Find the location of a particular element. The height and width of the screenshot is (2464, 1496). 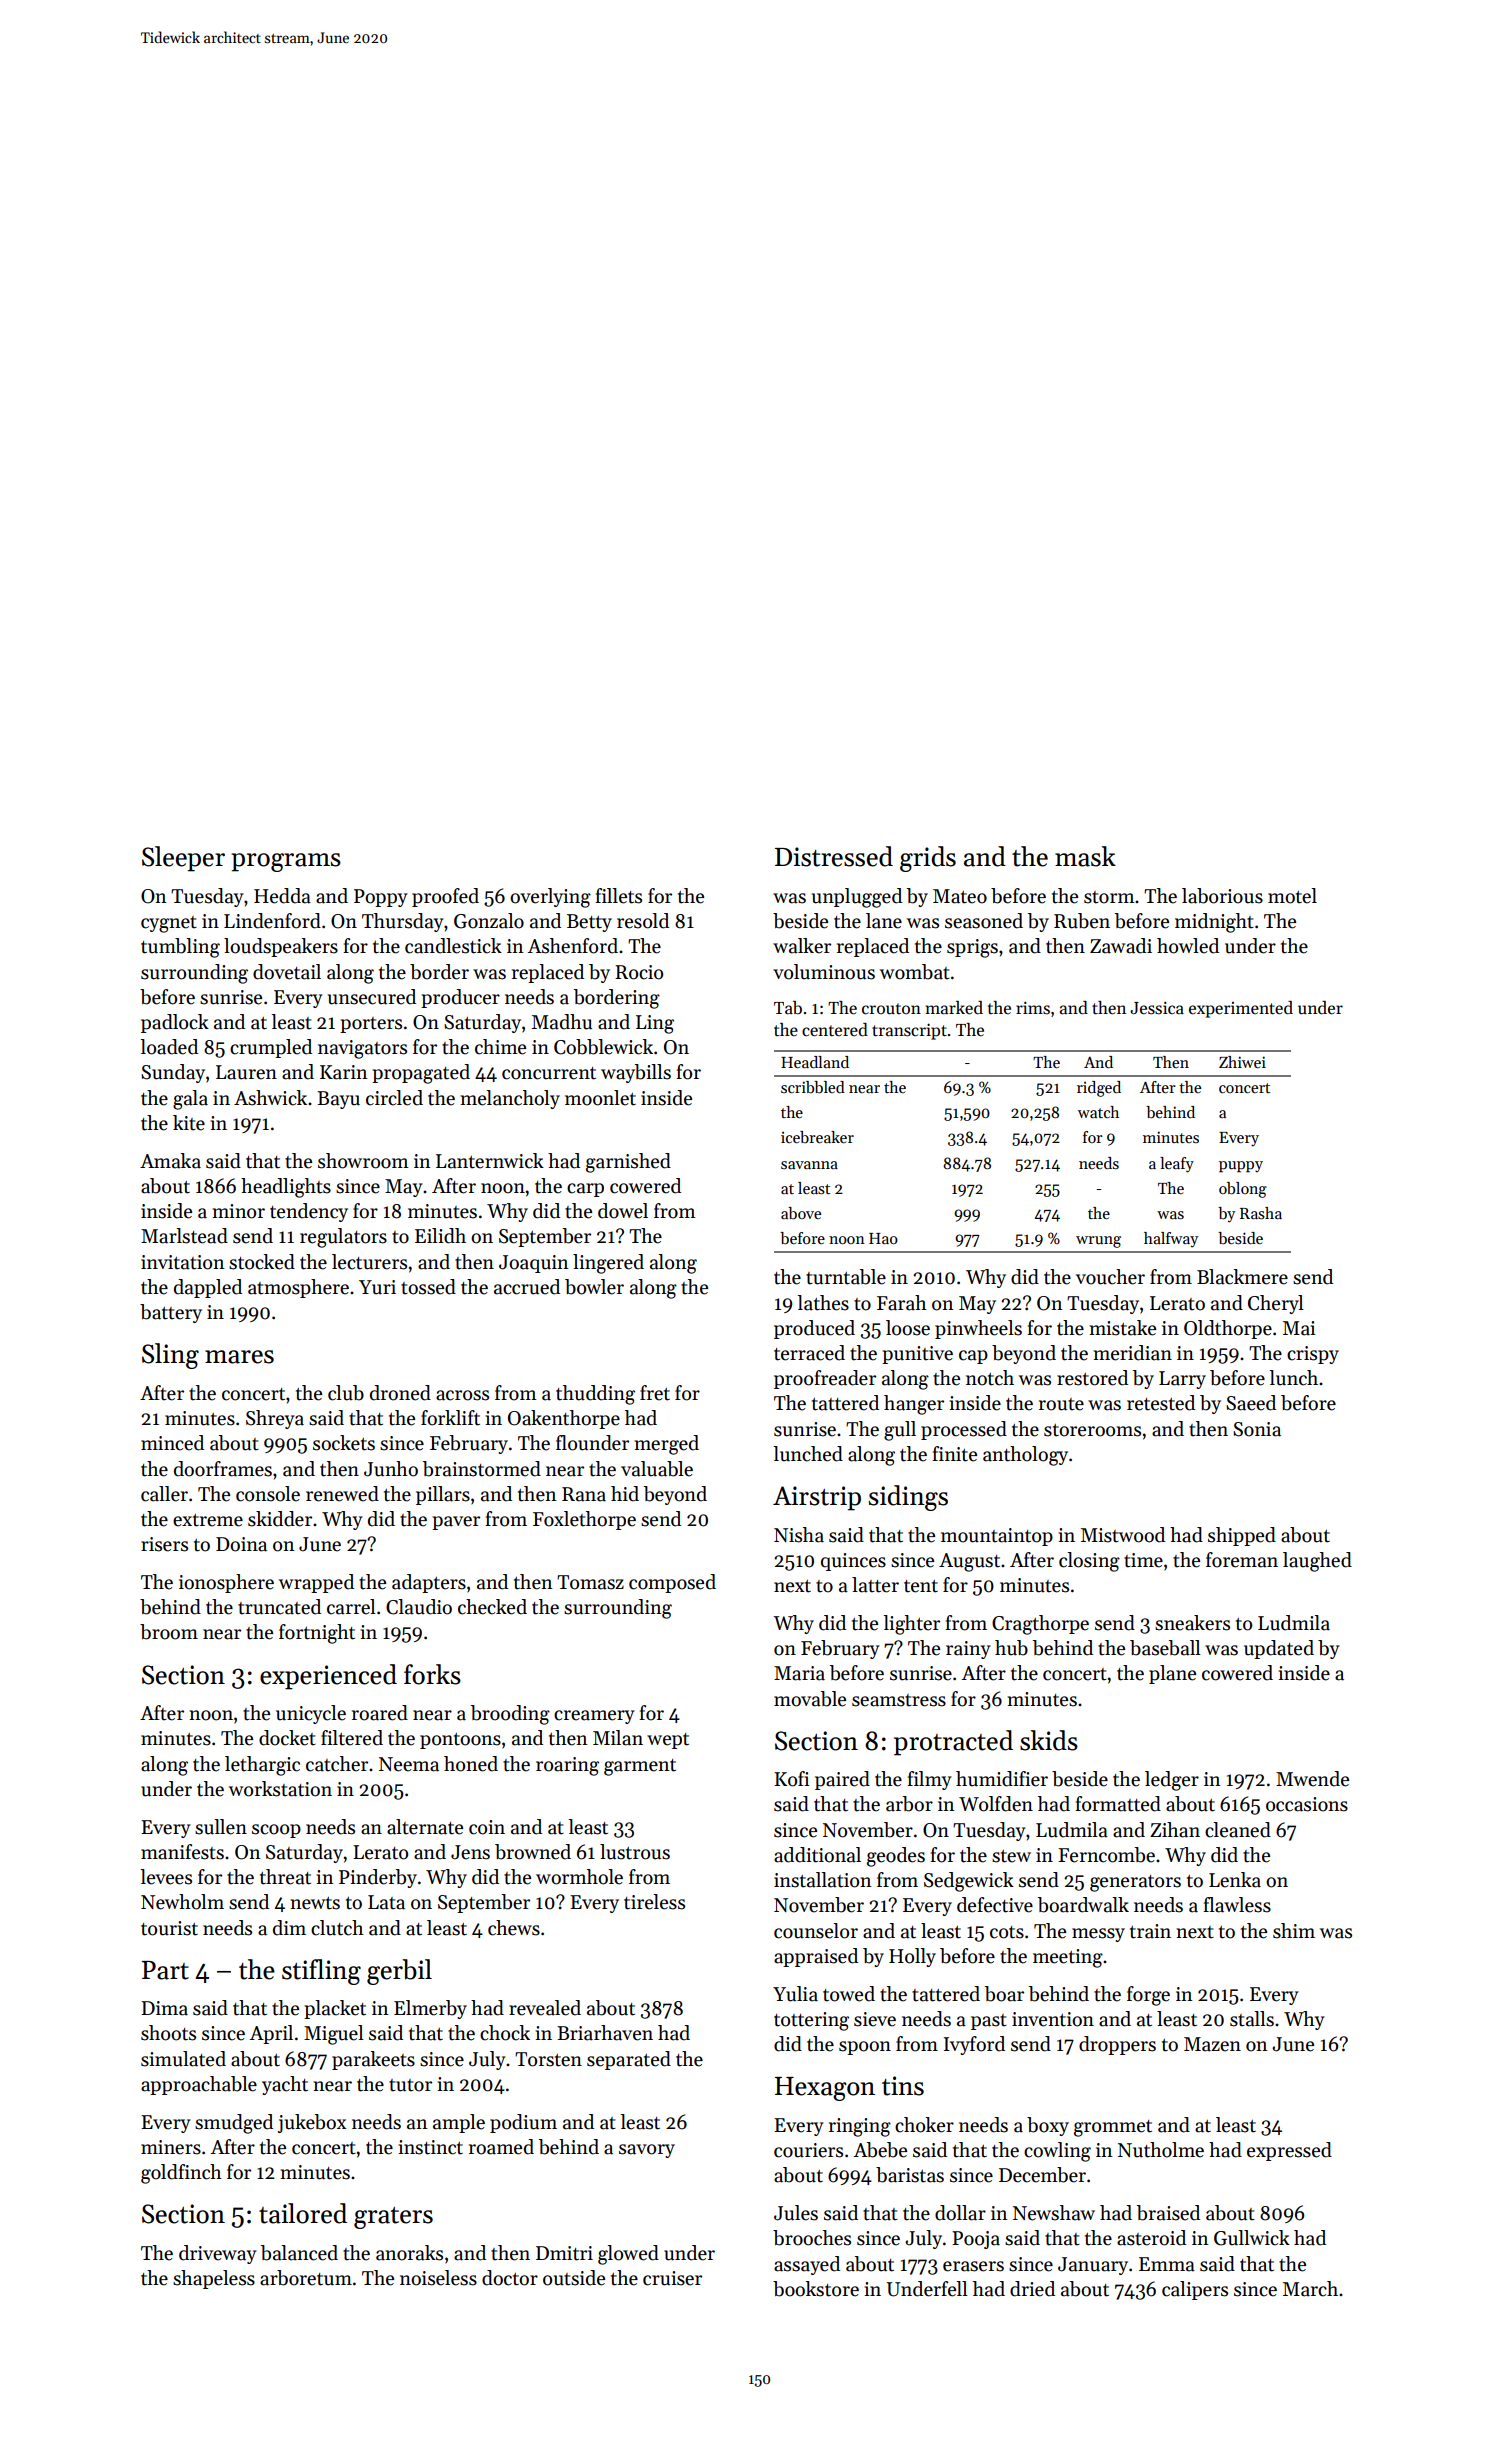

mask is located at coordinates (1085, 856).
